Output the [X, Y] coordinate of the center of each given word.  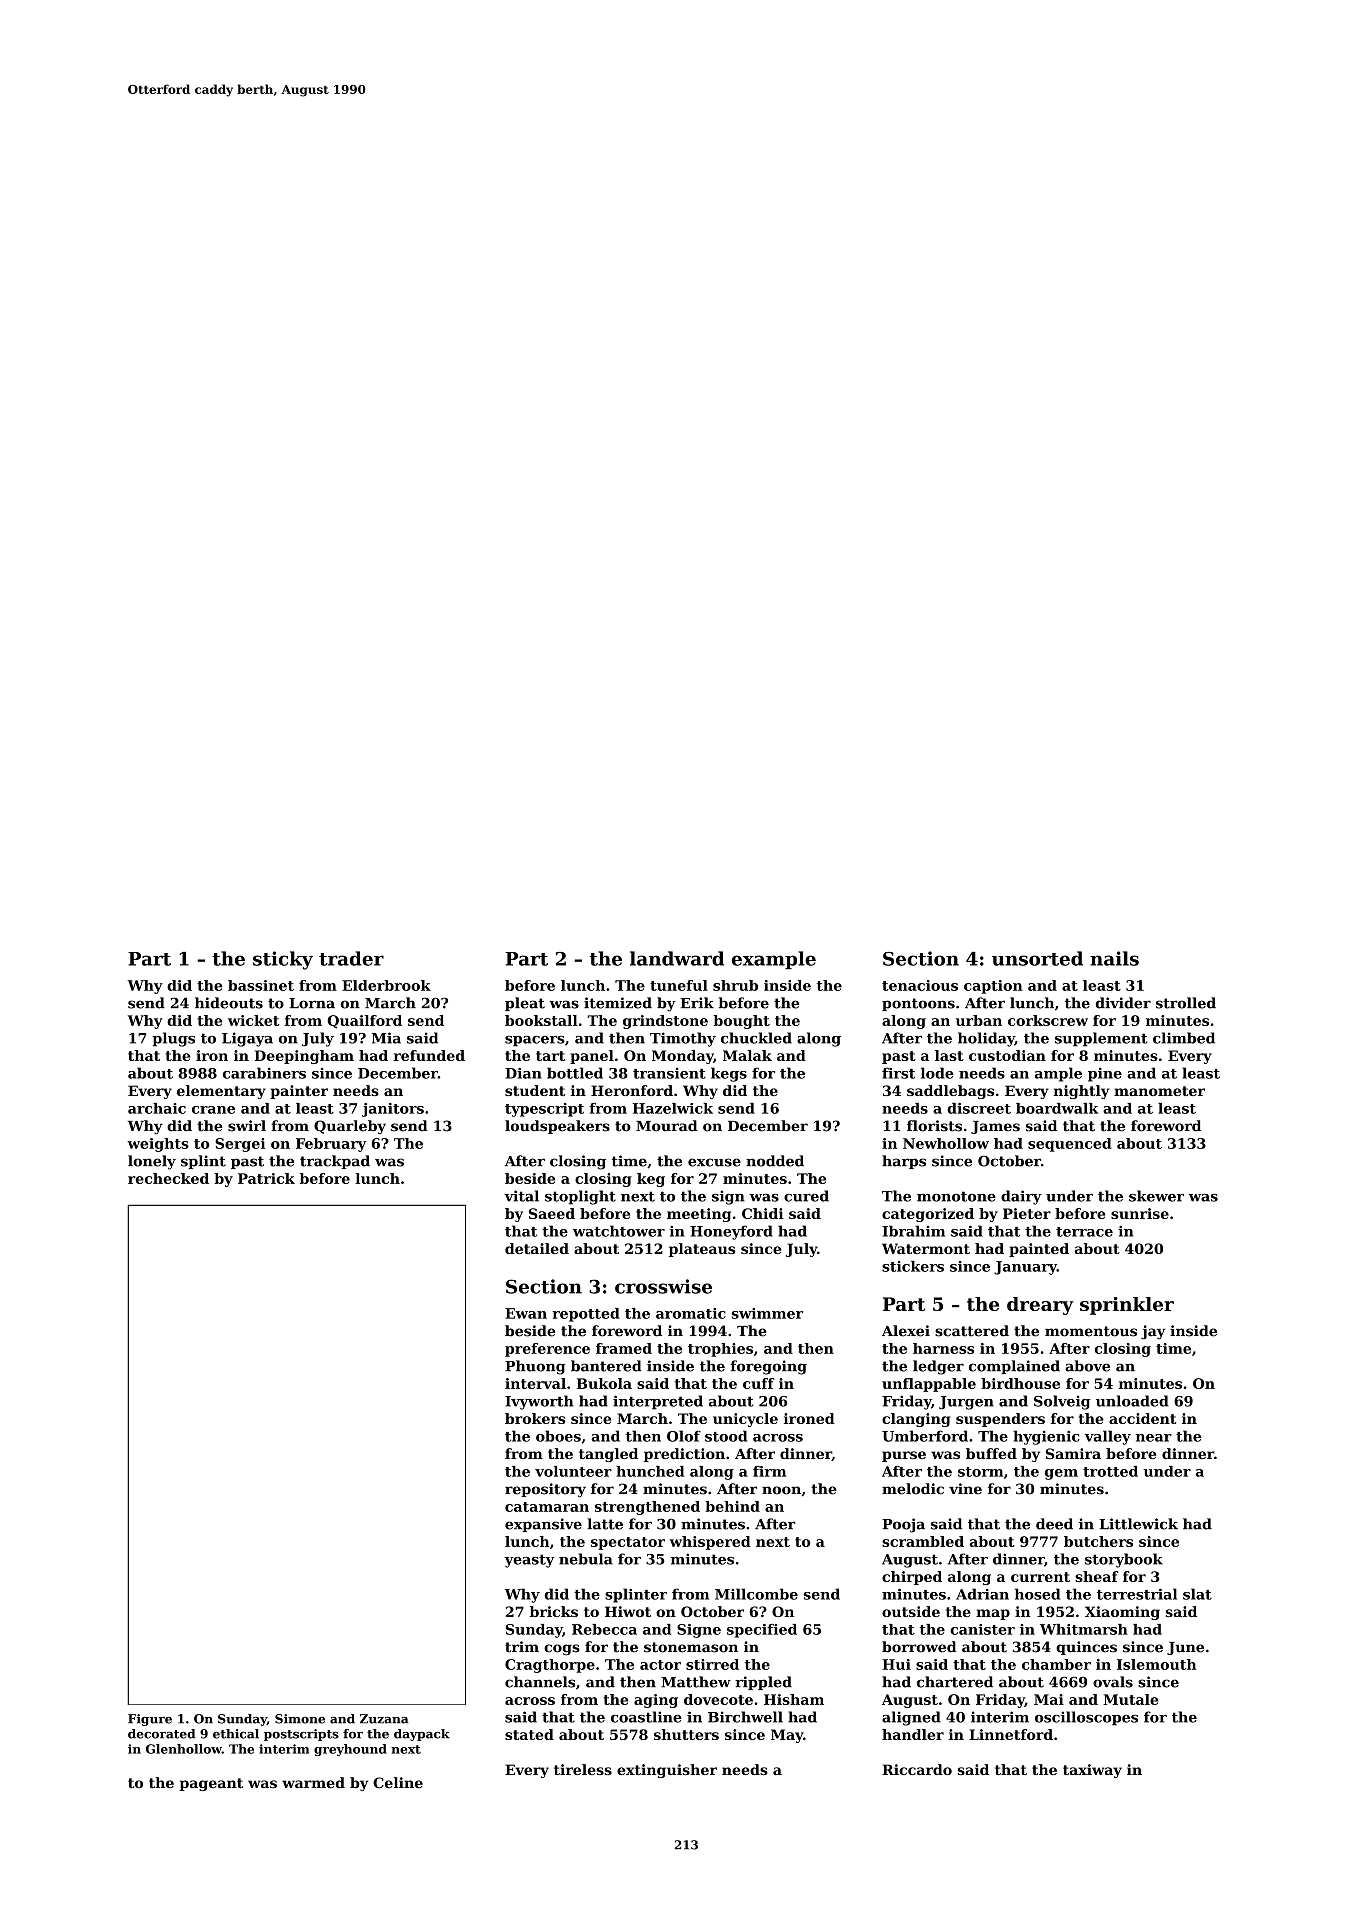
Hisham [794, 1699]
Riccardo [917, 1769]
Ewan [526, 1313]
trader [351, 958]
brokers [535, 1418]
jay [1153, 1332]
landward [677, 958]
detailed [537, 1248]
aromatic [691, 1313]
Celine [398, 1782]
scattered [972, 1331]
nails [1114, 958]
